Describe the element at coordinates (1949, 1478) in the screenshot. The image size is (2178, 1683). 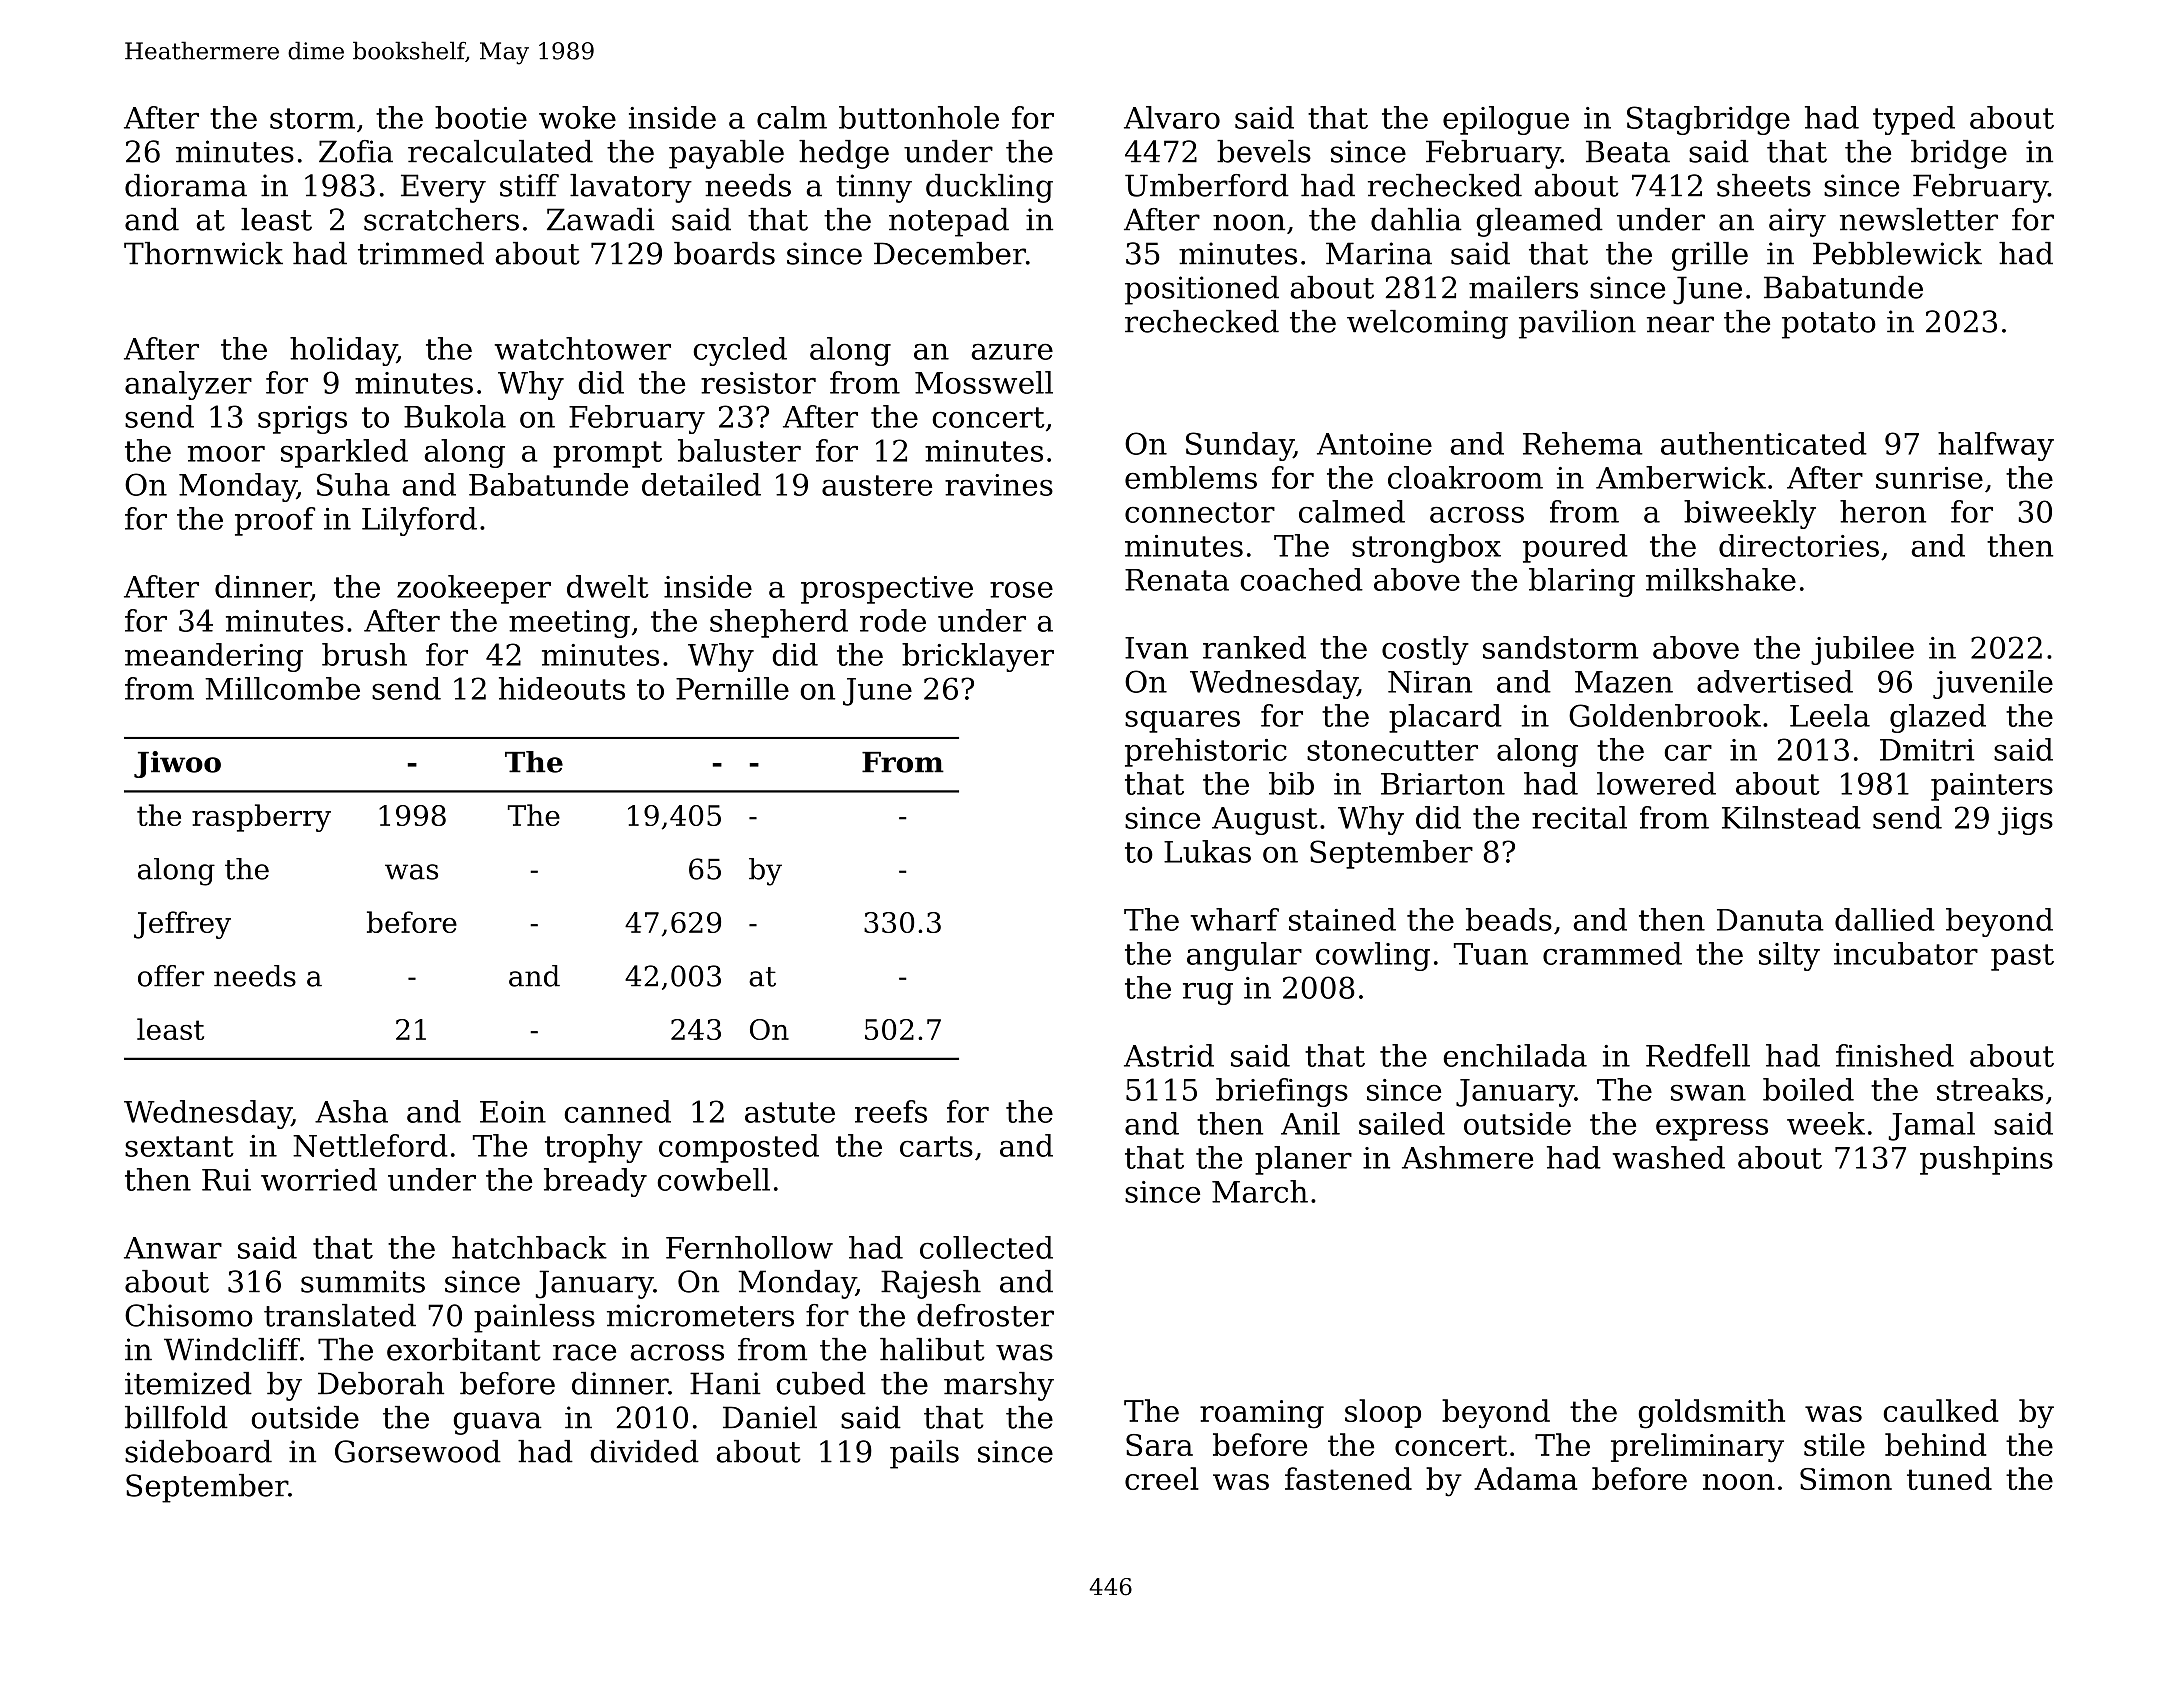
I see `tuned` at that location.
